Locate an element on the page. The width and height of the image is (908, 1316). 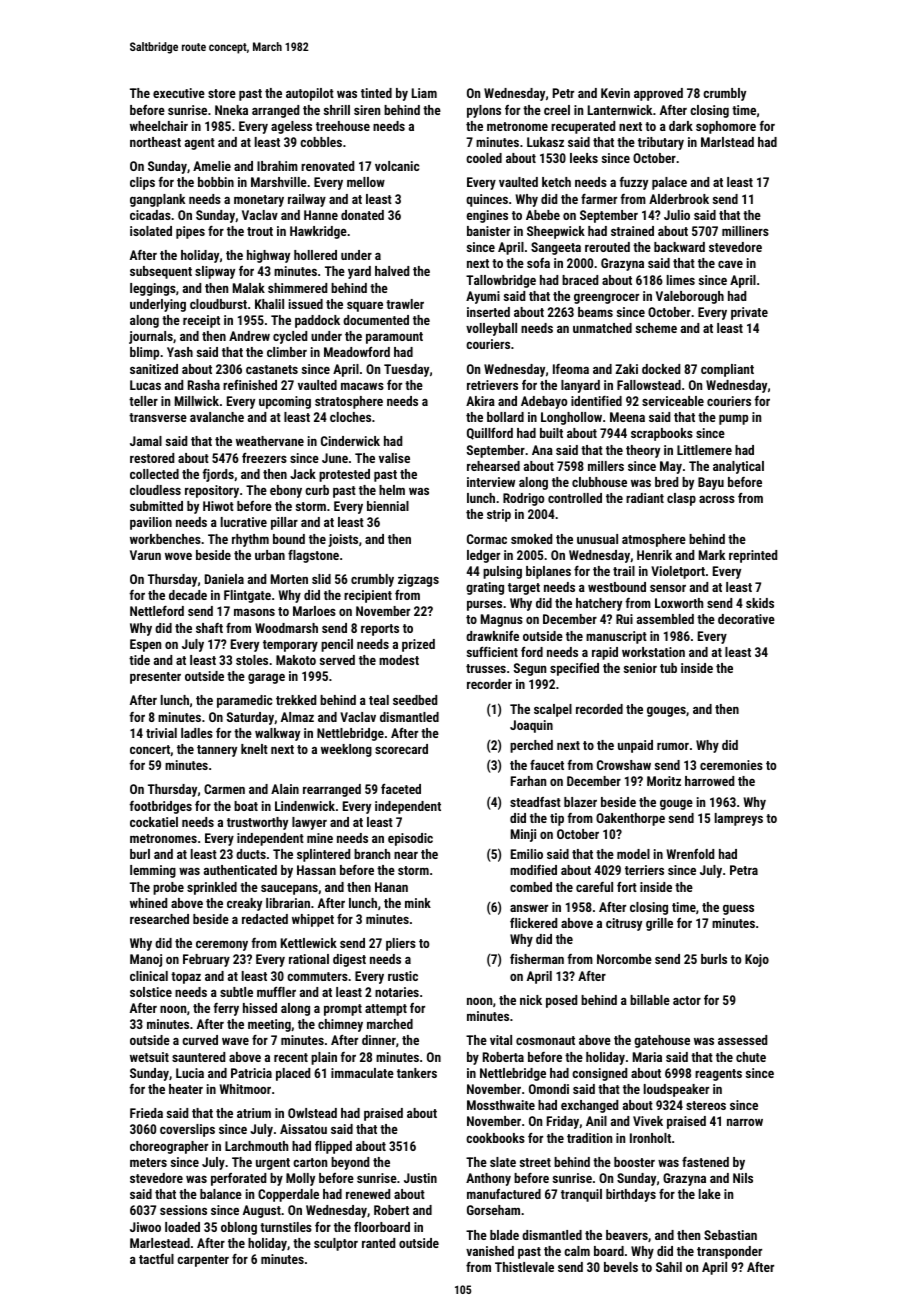
shrill is located at coordinates (337, 110).
